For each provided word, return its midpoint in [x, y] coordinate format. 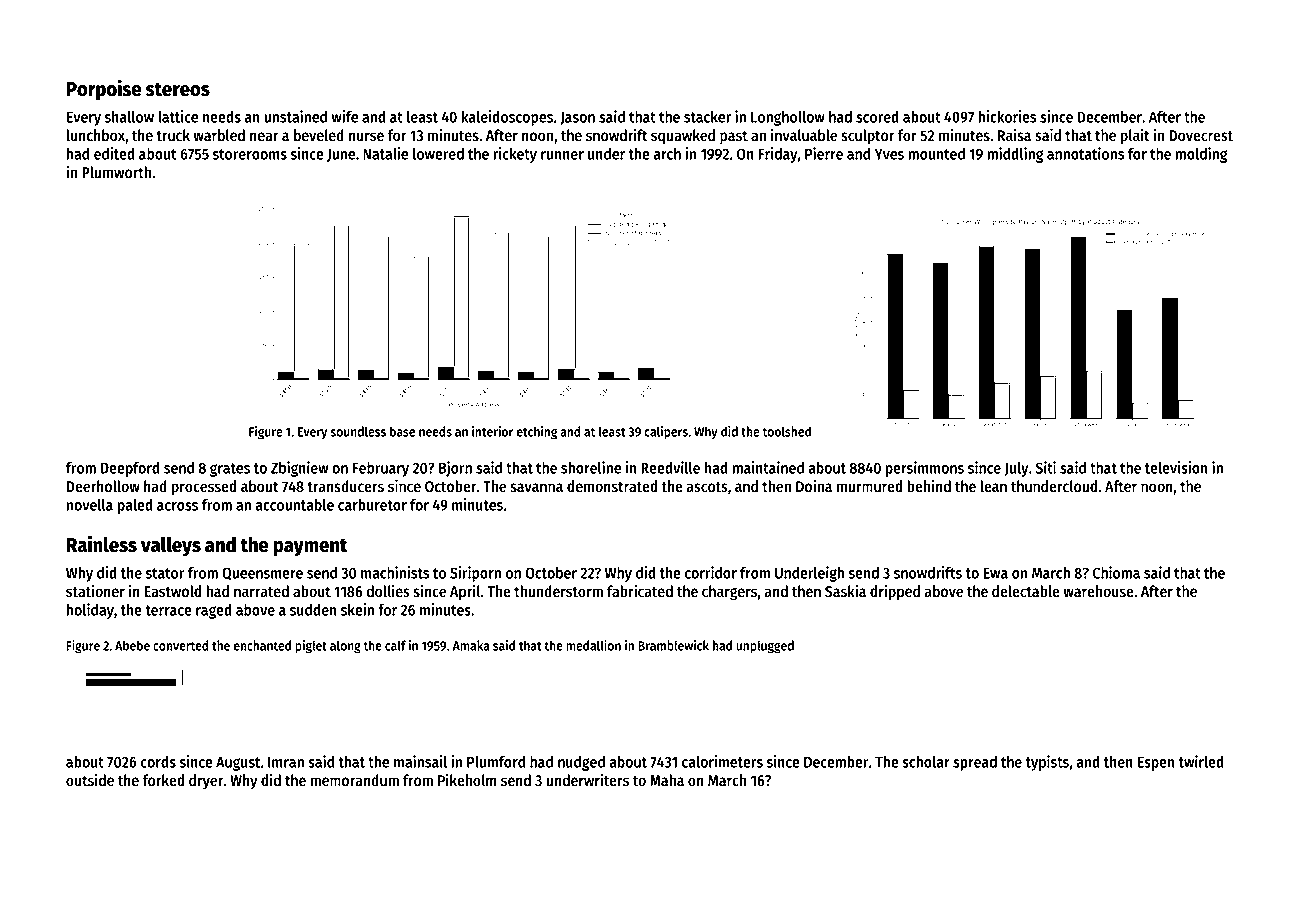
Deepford [130, 469]
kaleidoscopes [507, 118]
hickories [1007, 116]
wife [344, 116]
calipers [666, 433]
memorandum [355, 780]
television [1176, 467]
